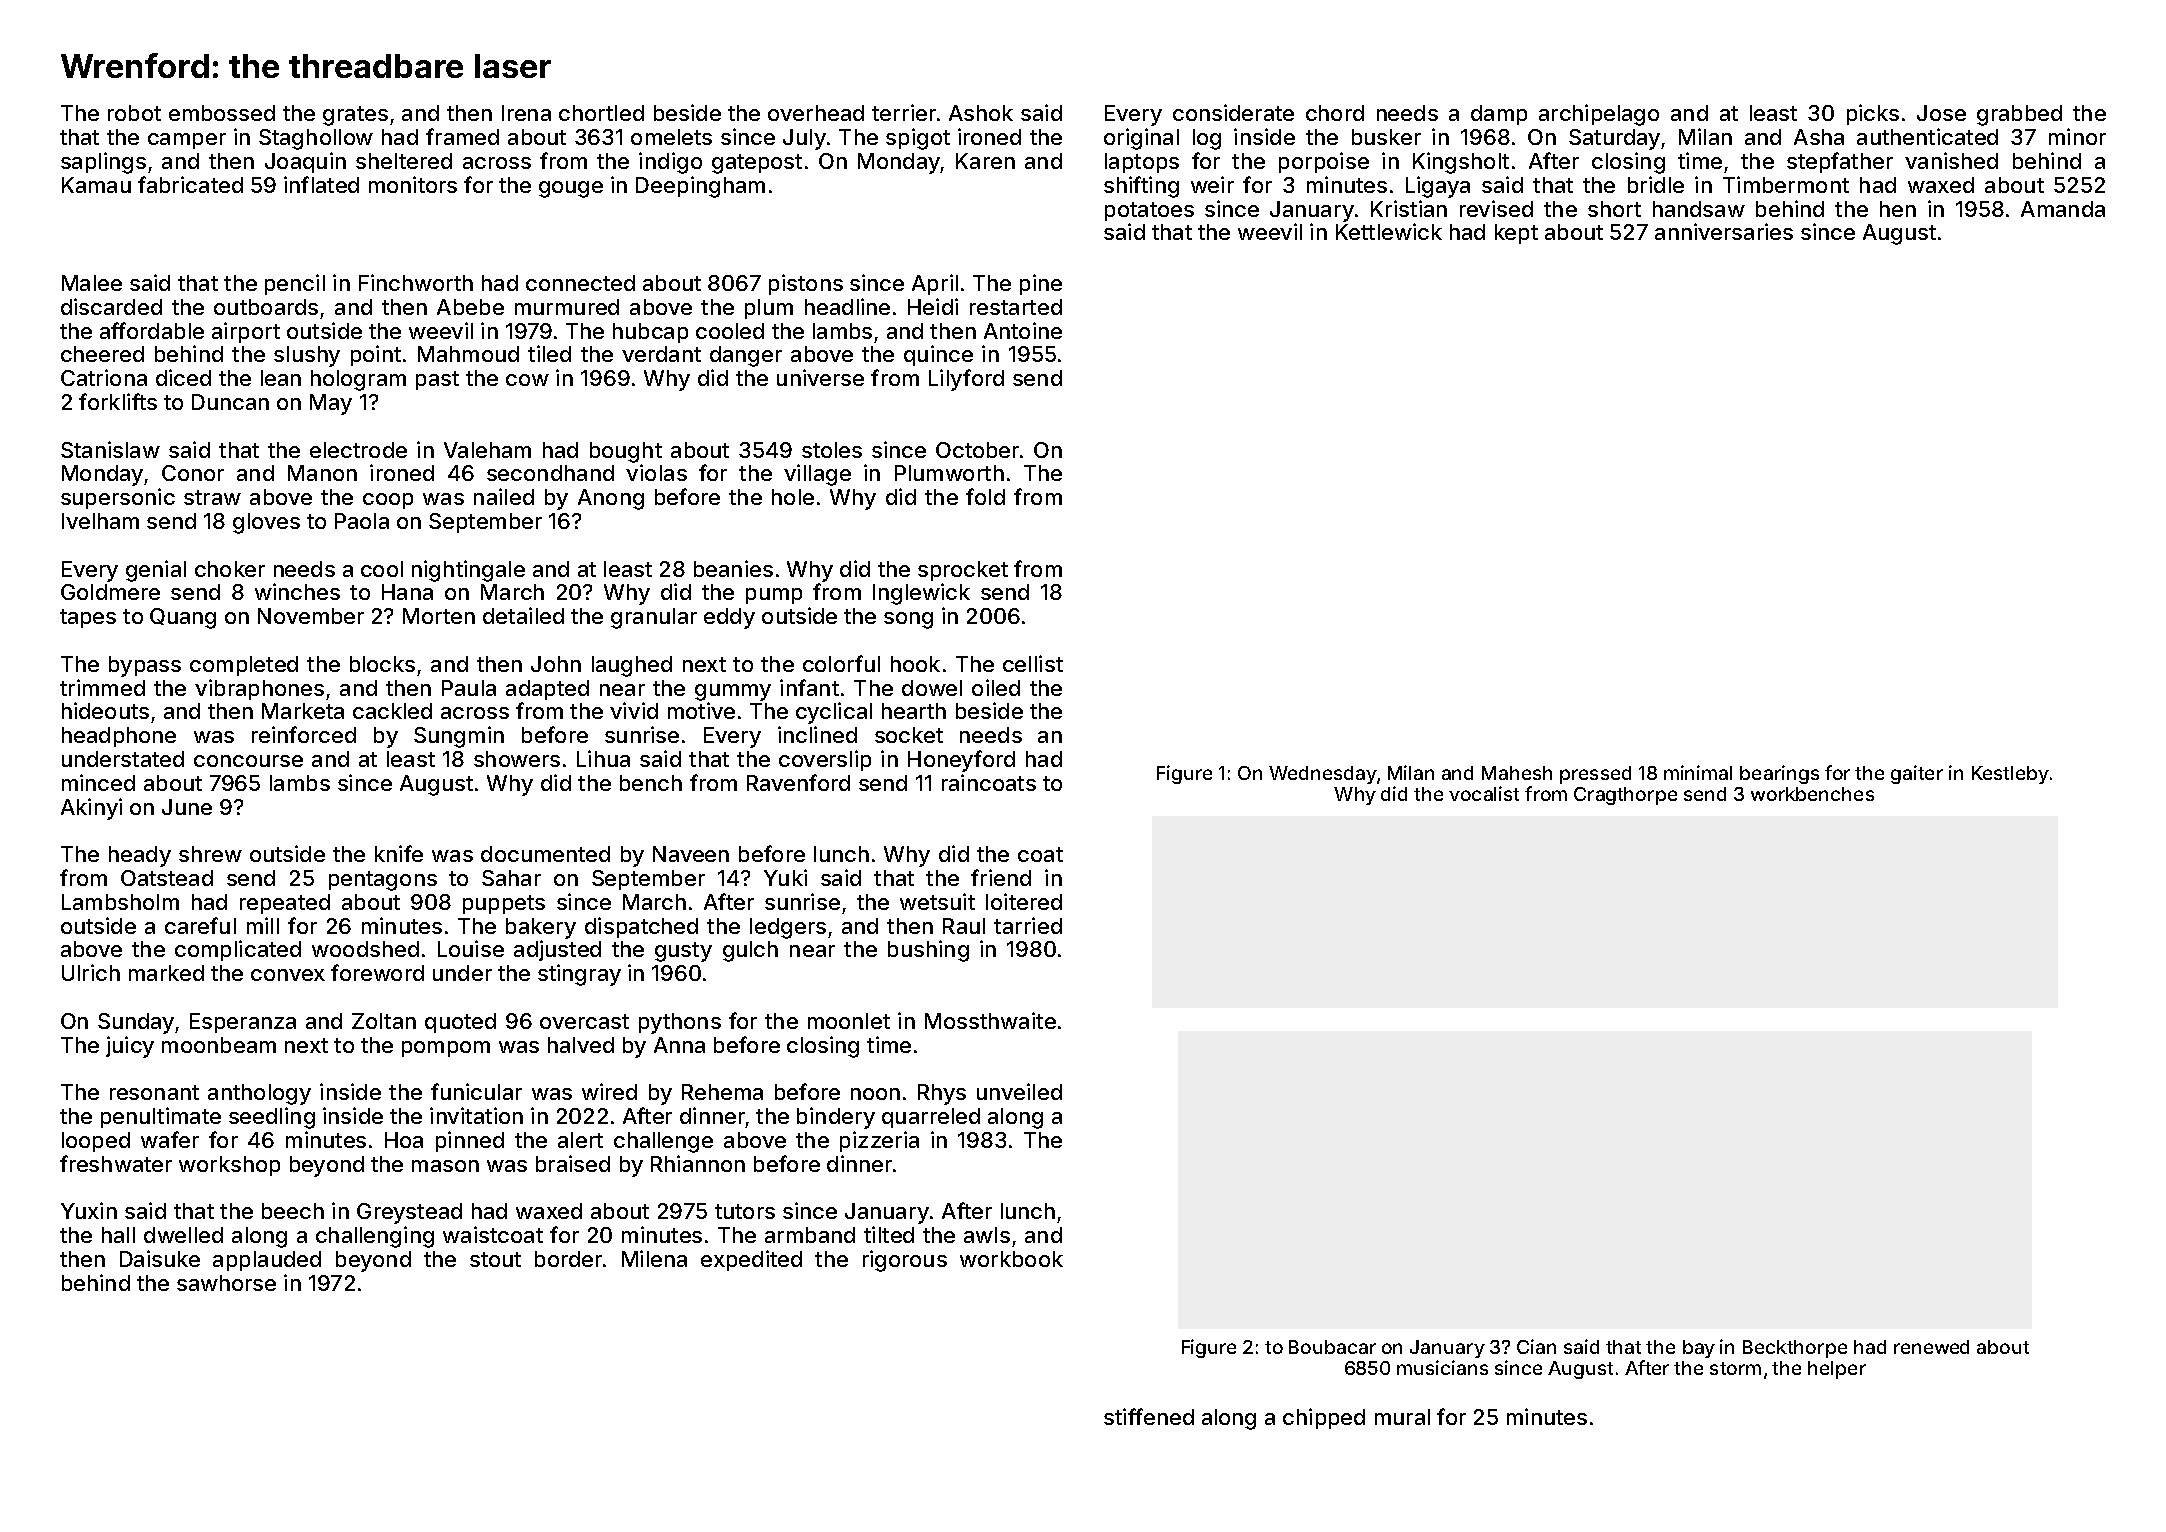 The width and height of the screenshot is (2166, 1532). I want to click on stiffened, so click(1149, 1416).
